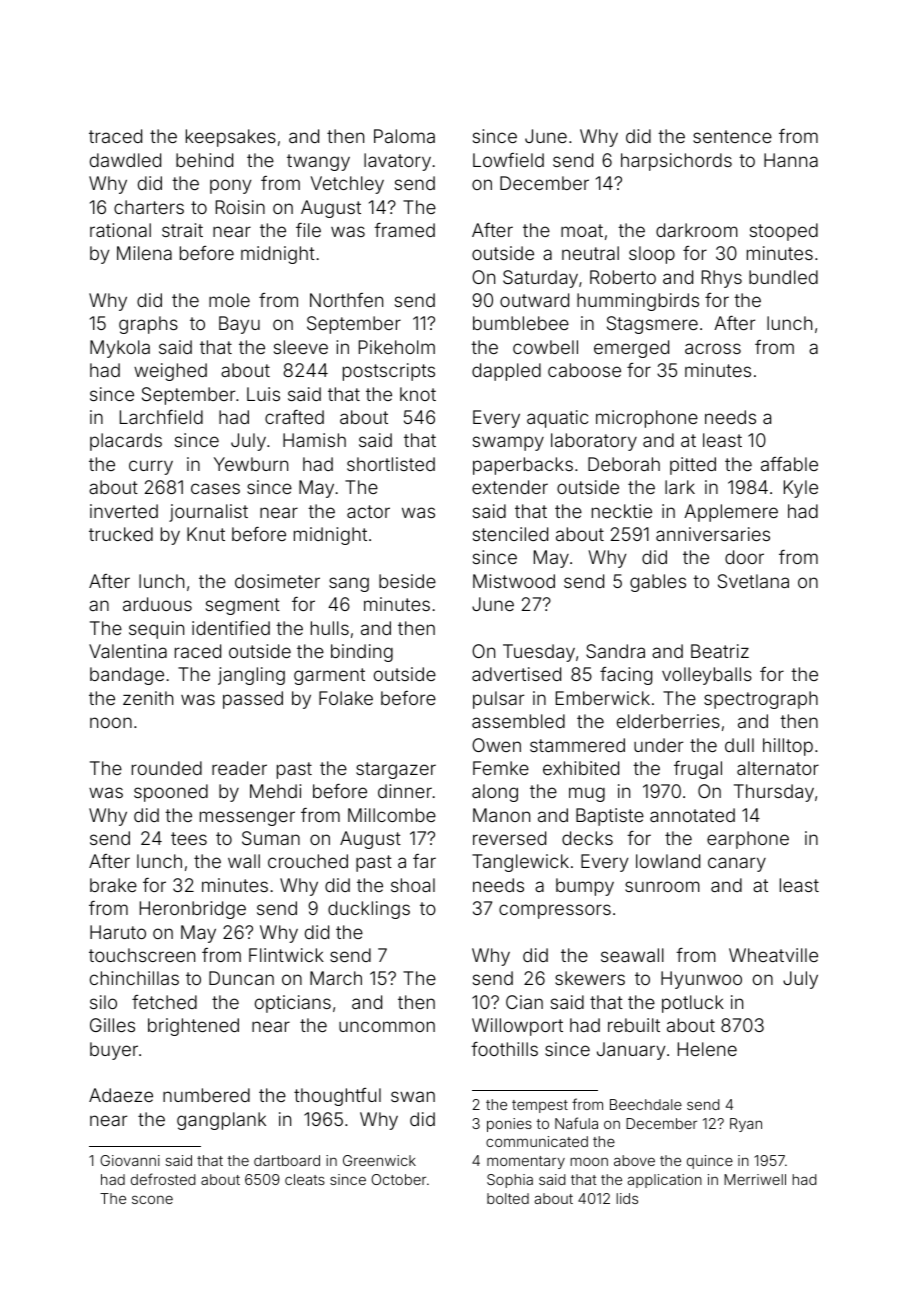  Describe the element at coordinates (732, 136) in the page. I see `sentence` at that location.
